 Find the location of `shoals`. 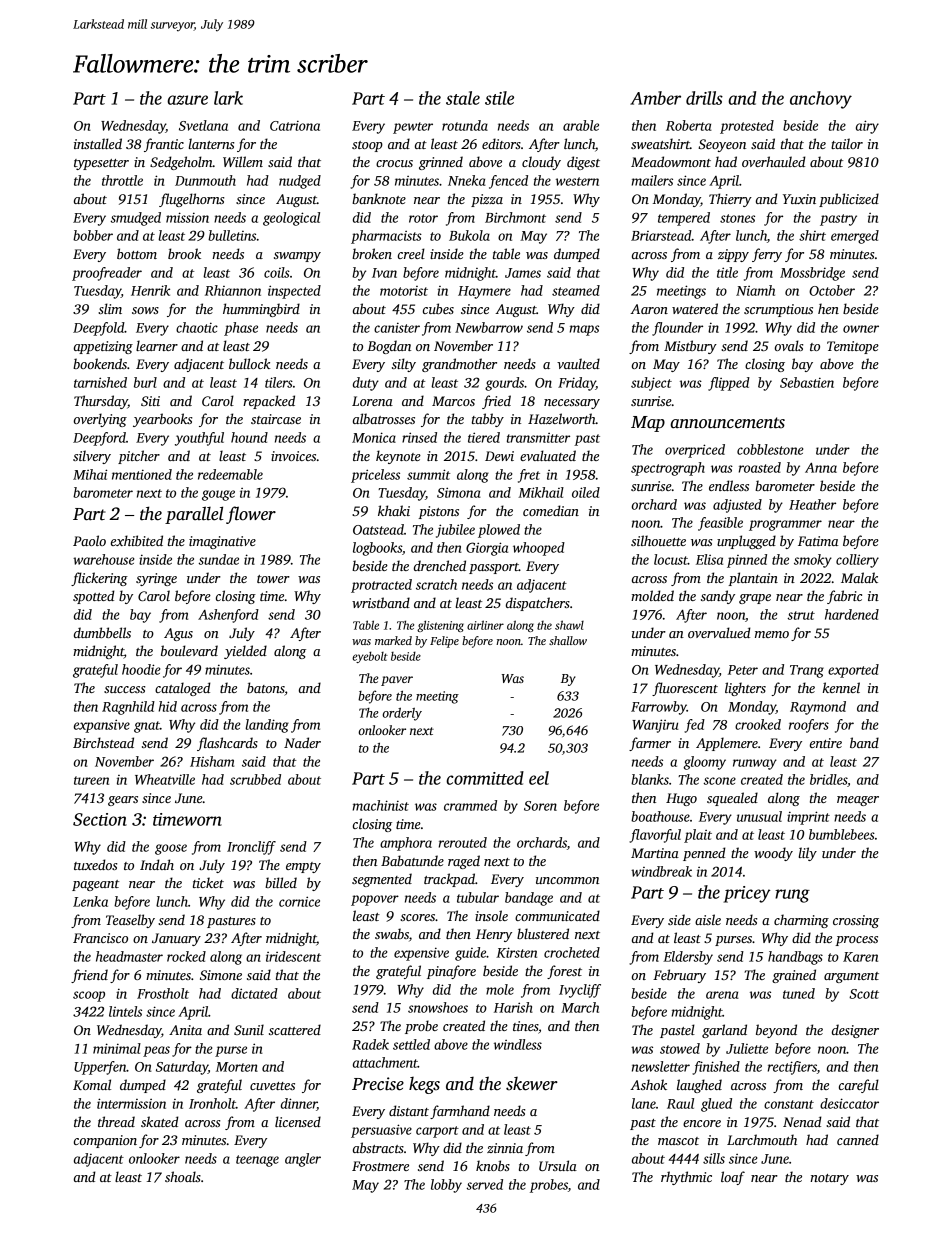

shoals is located at coordinates (183, 1176).
